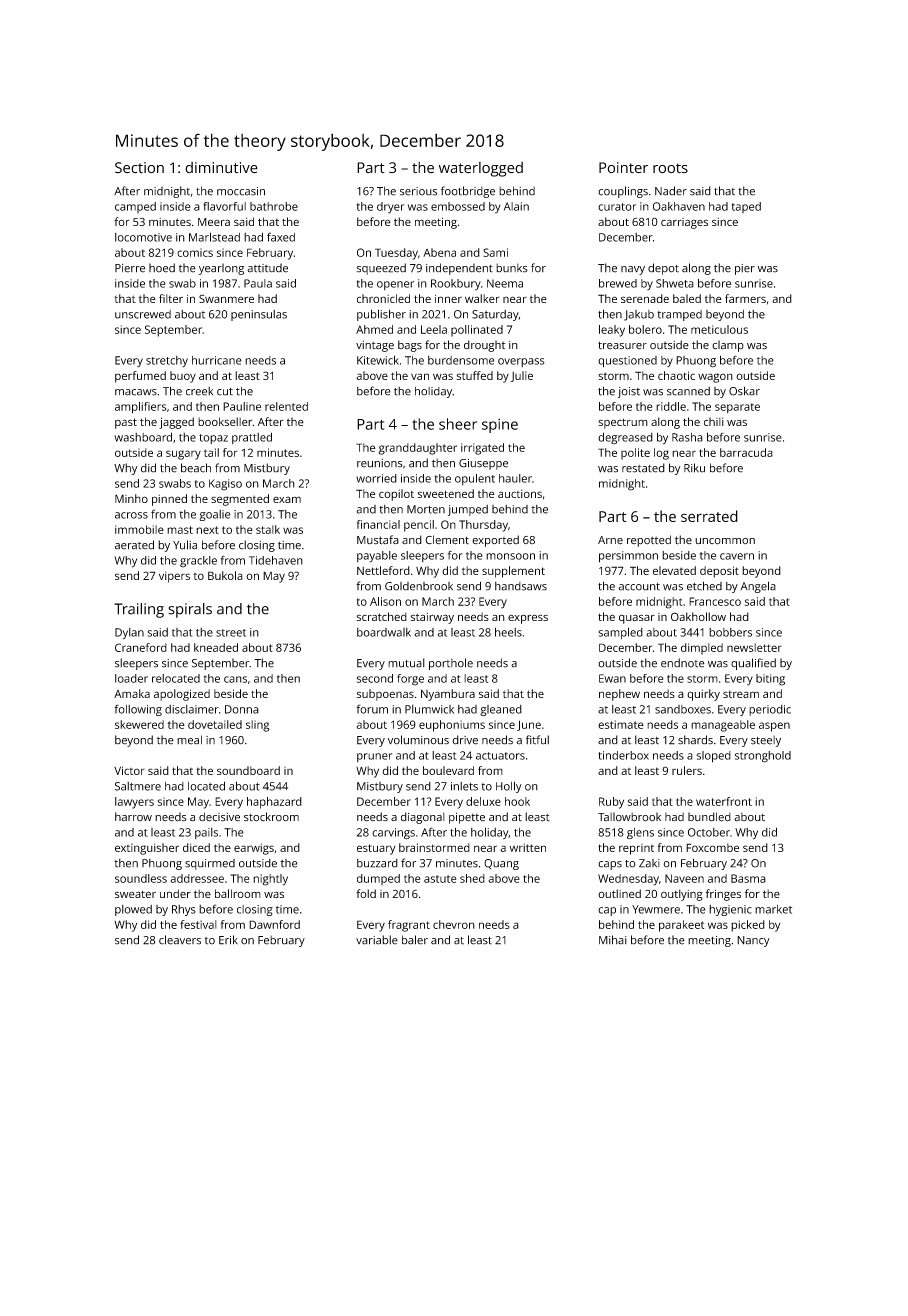 The height and width of the image is (1316, 908). Describe the element at coordinates (197, 878) in the image. I see `addressee` at that location.
